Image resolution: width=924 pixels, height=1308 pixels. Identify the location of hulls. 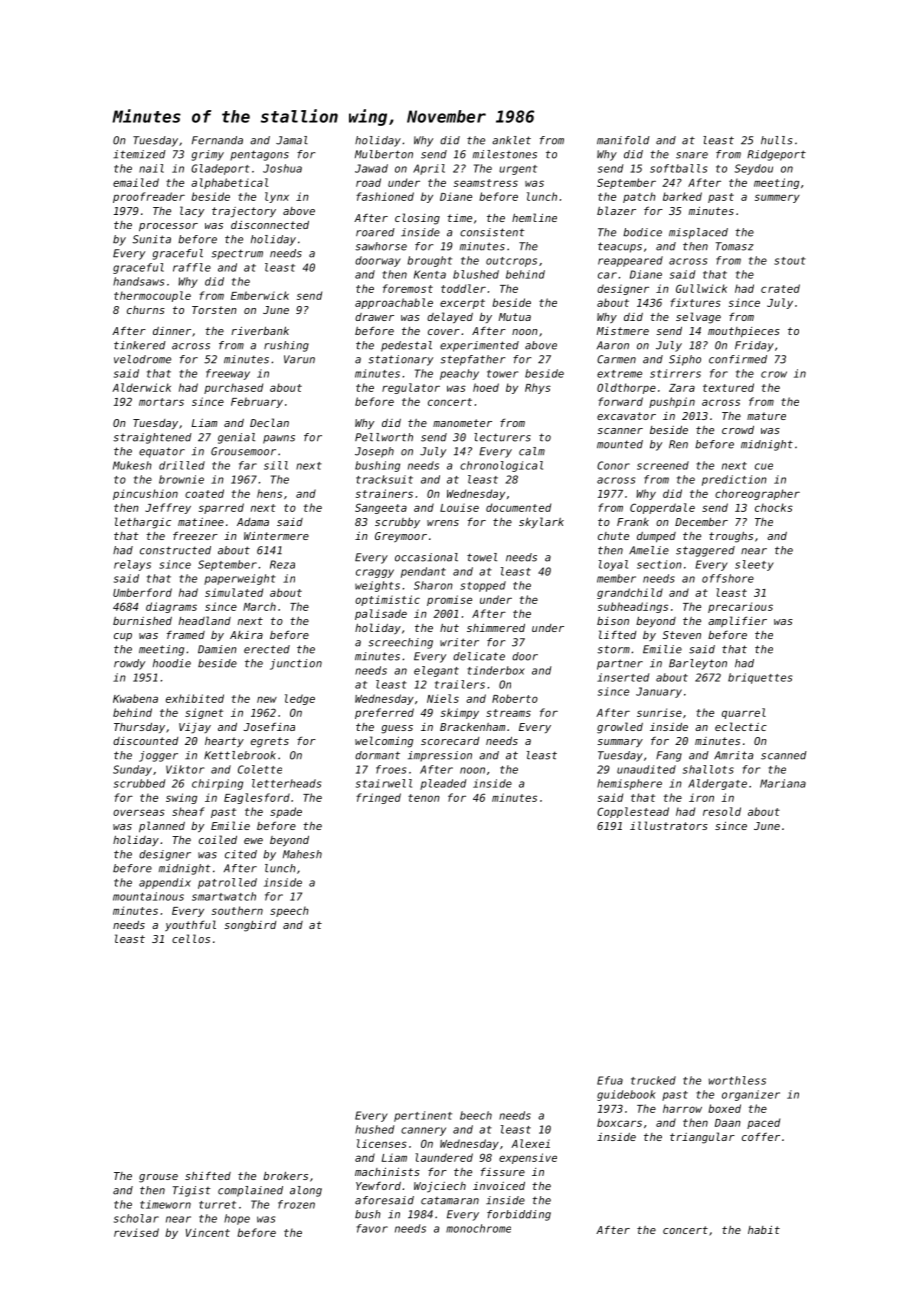
(776, 140).
